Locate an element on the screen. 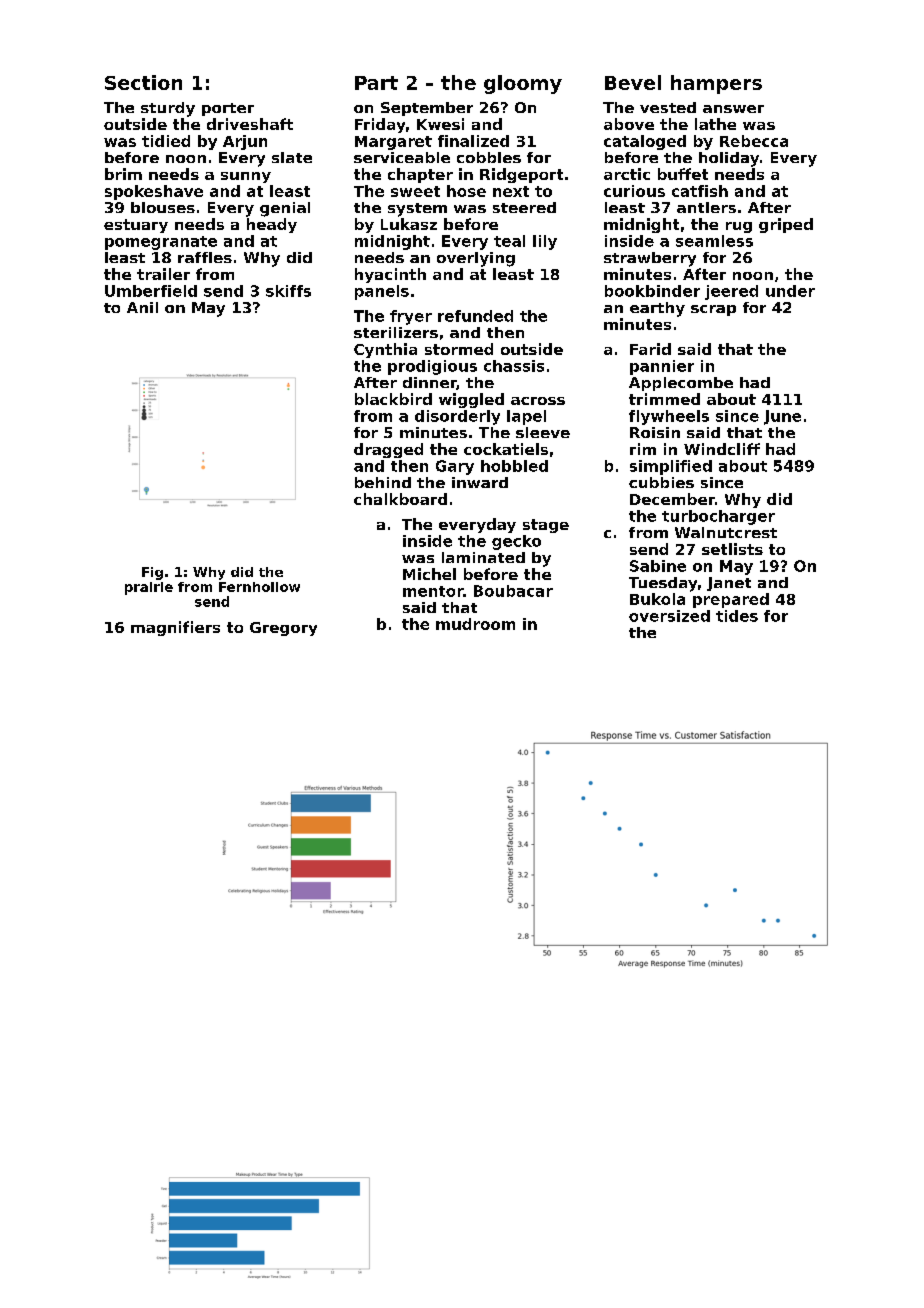  tides is located at coordinates (737, 616).
